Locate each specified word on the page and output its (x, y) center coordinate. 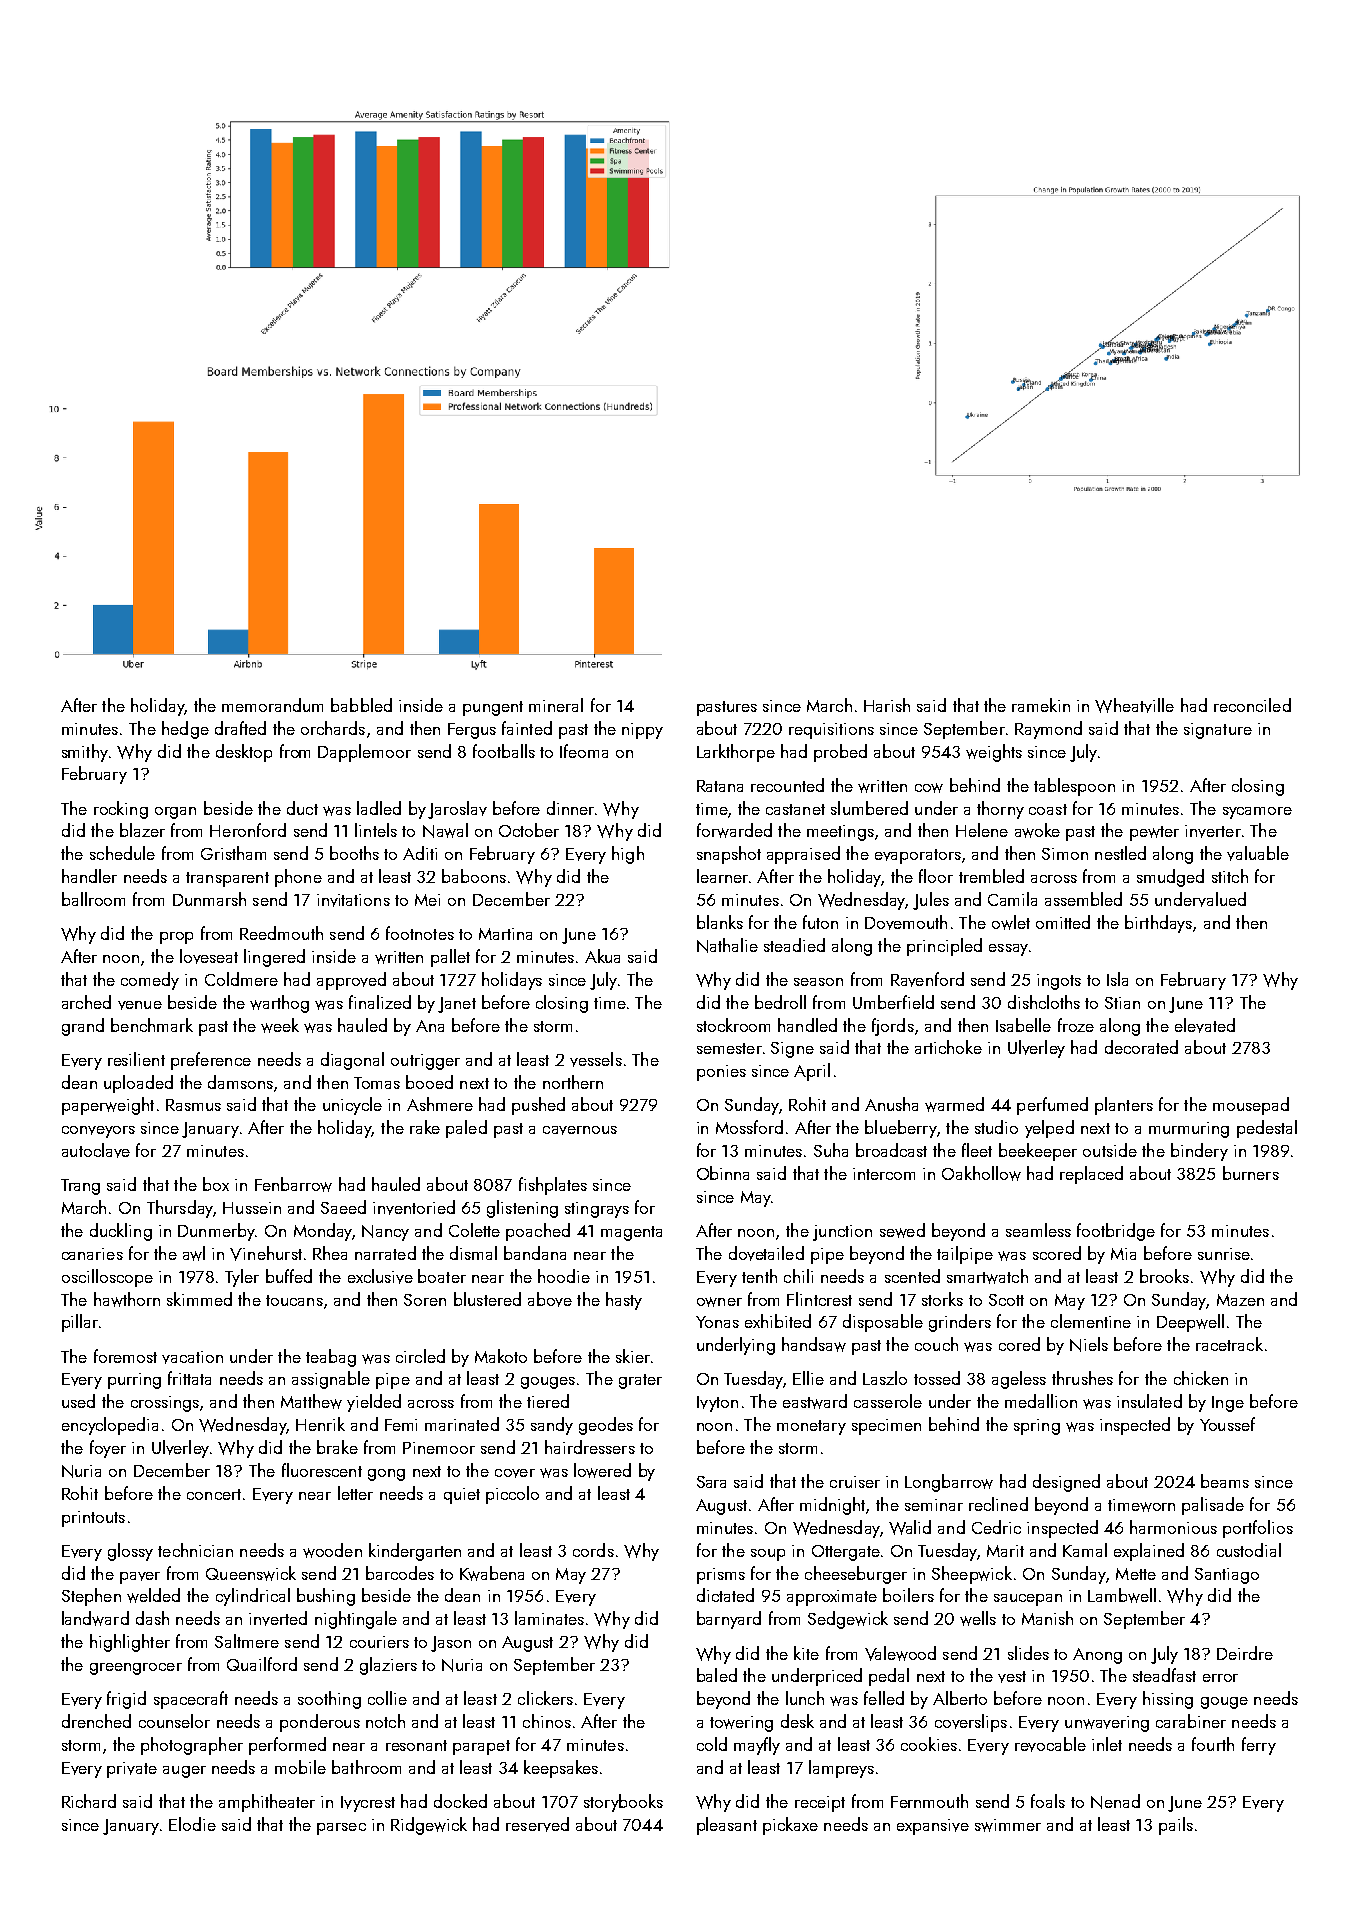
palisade (1213, 1506)
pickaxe (790, 1826)
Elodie (192, 1824)
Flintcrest (819, 1299)
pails (1176, 1826)
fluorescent (322, 1470)
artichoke (948, 1047)
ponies (721, 1073)
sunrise (1224, 1254)
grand (83, 1027)
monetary (811, 1427)
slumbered (869, 808)
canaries (92, 1254)
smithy (85, 753)
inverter (1213, 831)
